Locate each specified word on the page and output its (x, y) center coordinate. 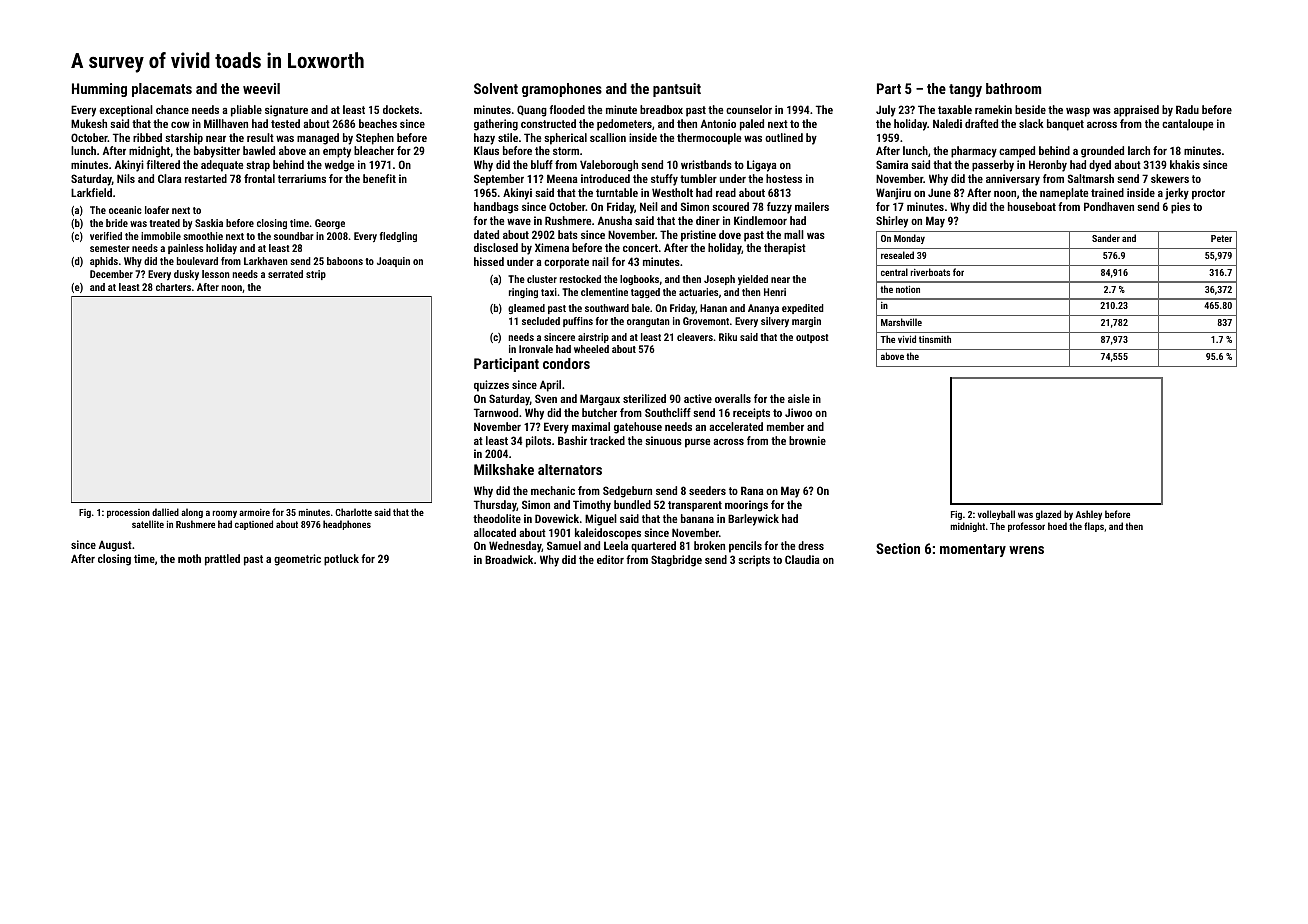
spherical (565, 139)
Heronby (1048, 166)
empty (337, 152)
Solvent (496, 88)
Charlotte (353, 512)
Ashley (1089, 515)
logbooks (639, 280)
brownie (807, 440)
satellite (148, 524)
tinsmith (935, 339)
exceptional (126, 111)
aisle (799, 398)
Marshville (901, 322)
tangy (965, 90)
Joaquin (393, 262)
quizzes (491, 386)
